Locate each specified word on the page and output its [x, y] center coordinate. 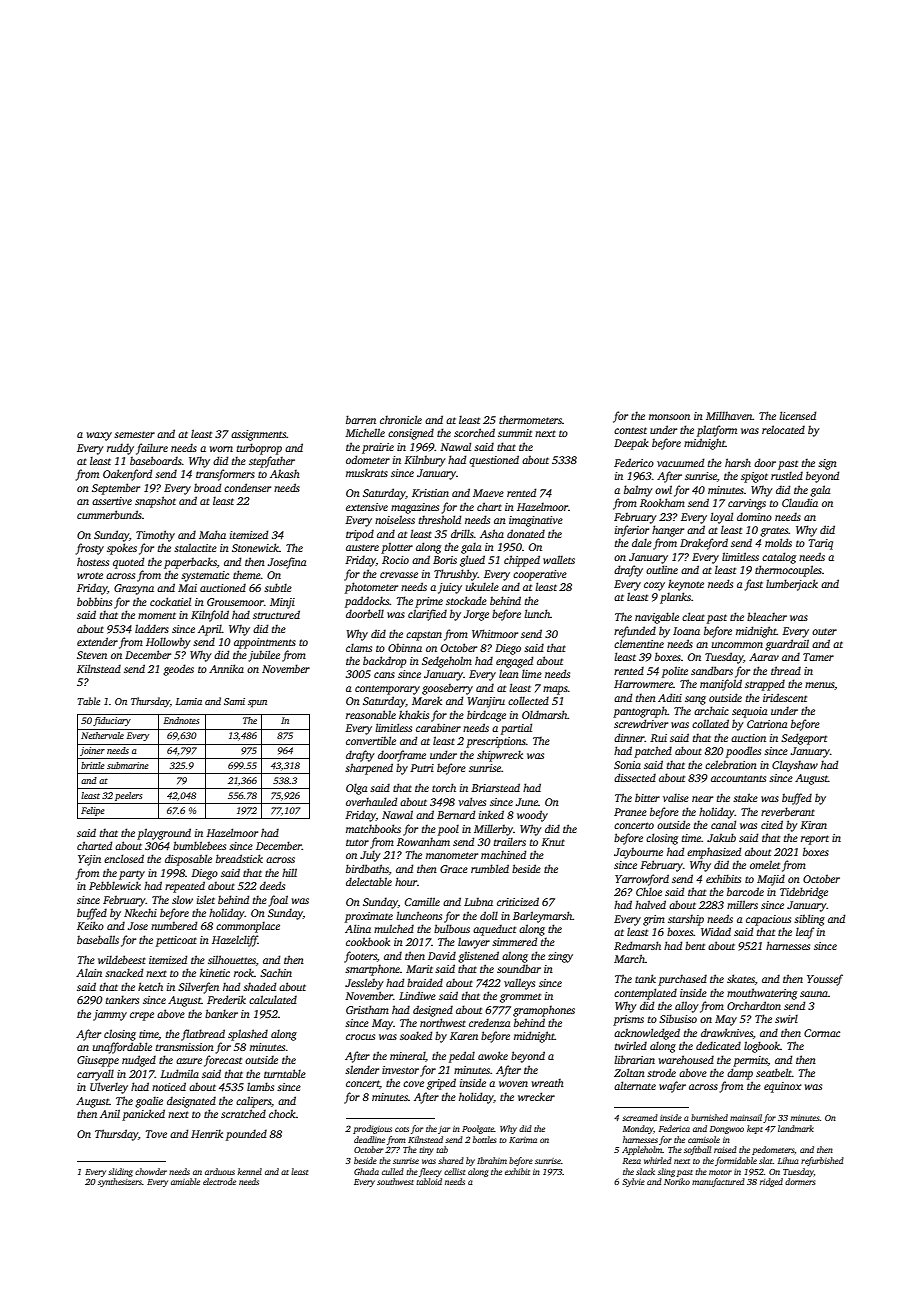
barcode [745, 891]
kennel [250, 1171]
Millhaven [729, 415]
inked [491, 814]
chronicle [401, 419]
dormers [800, 1181]
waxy [99, 436]
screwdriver [641, 723]
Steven [92, 655]
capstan [424, 636]
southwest [395, 1181]
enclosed [124, 858]
